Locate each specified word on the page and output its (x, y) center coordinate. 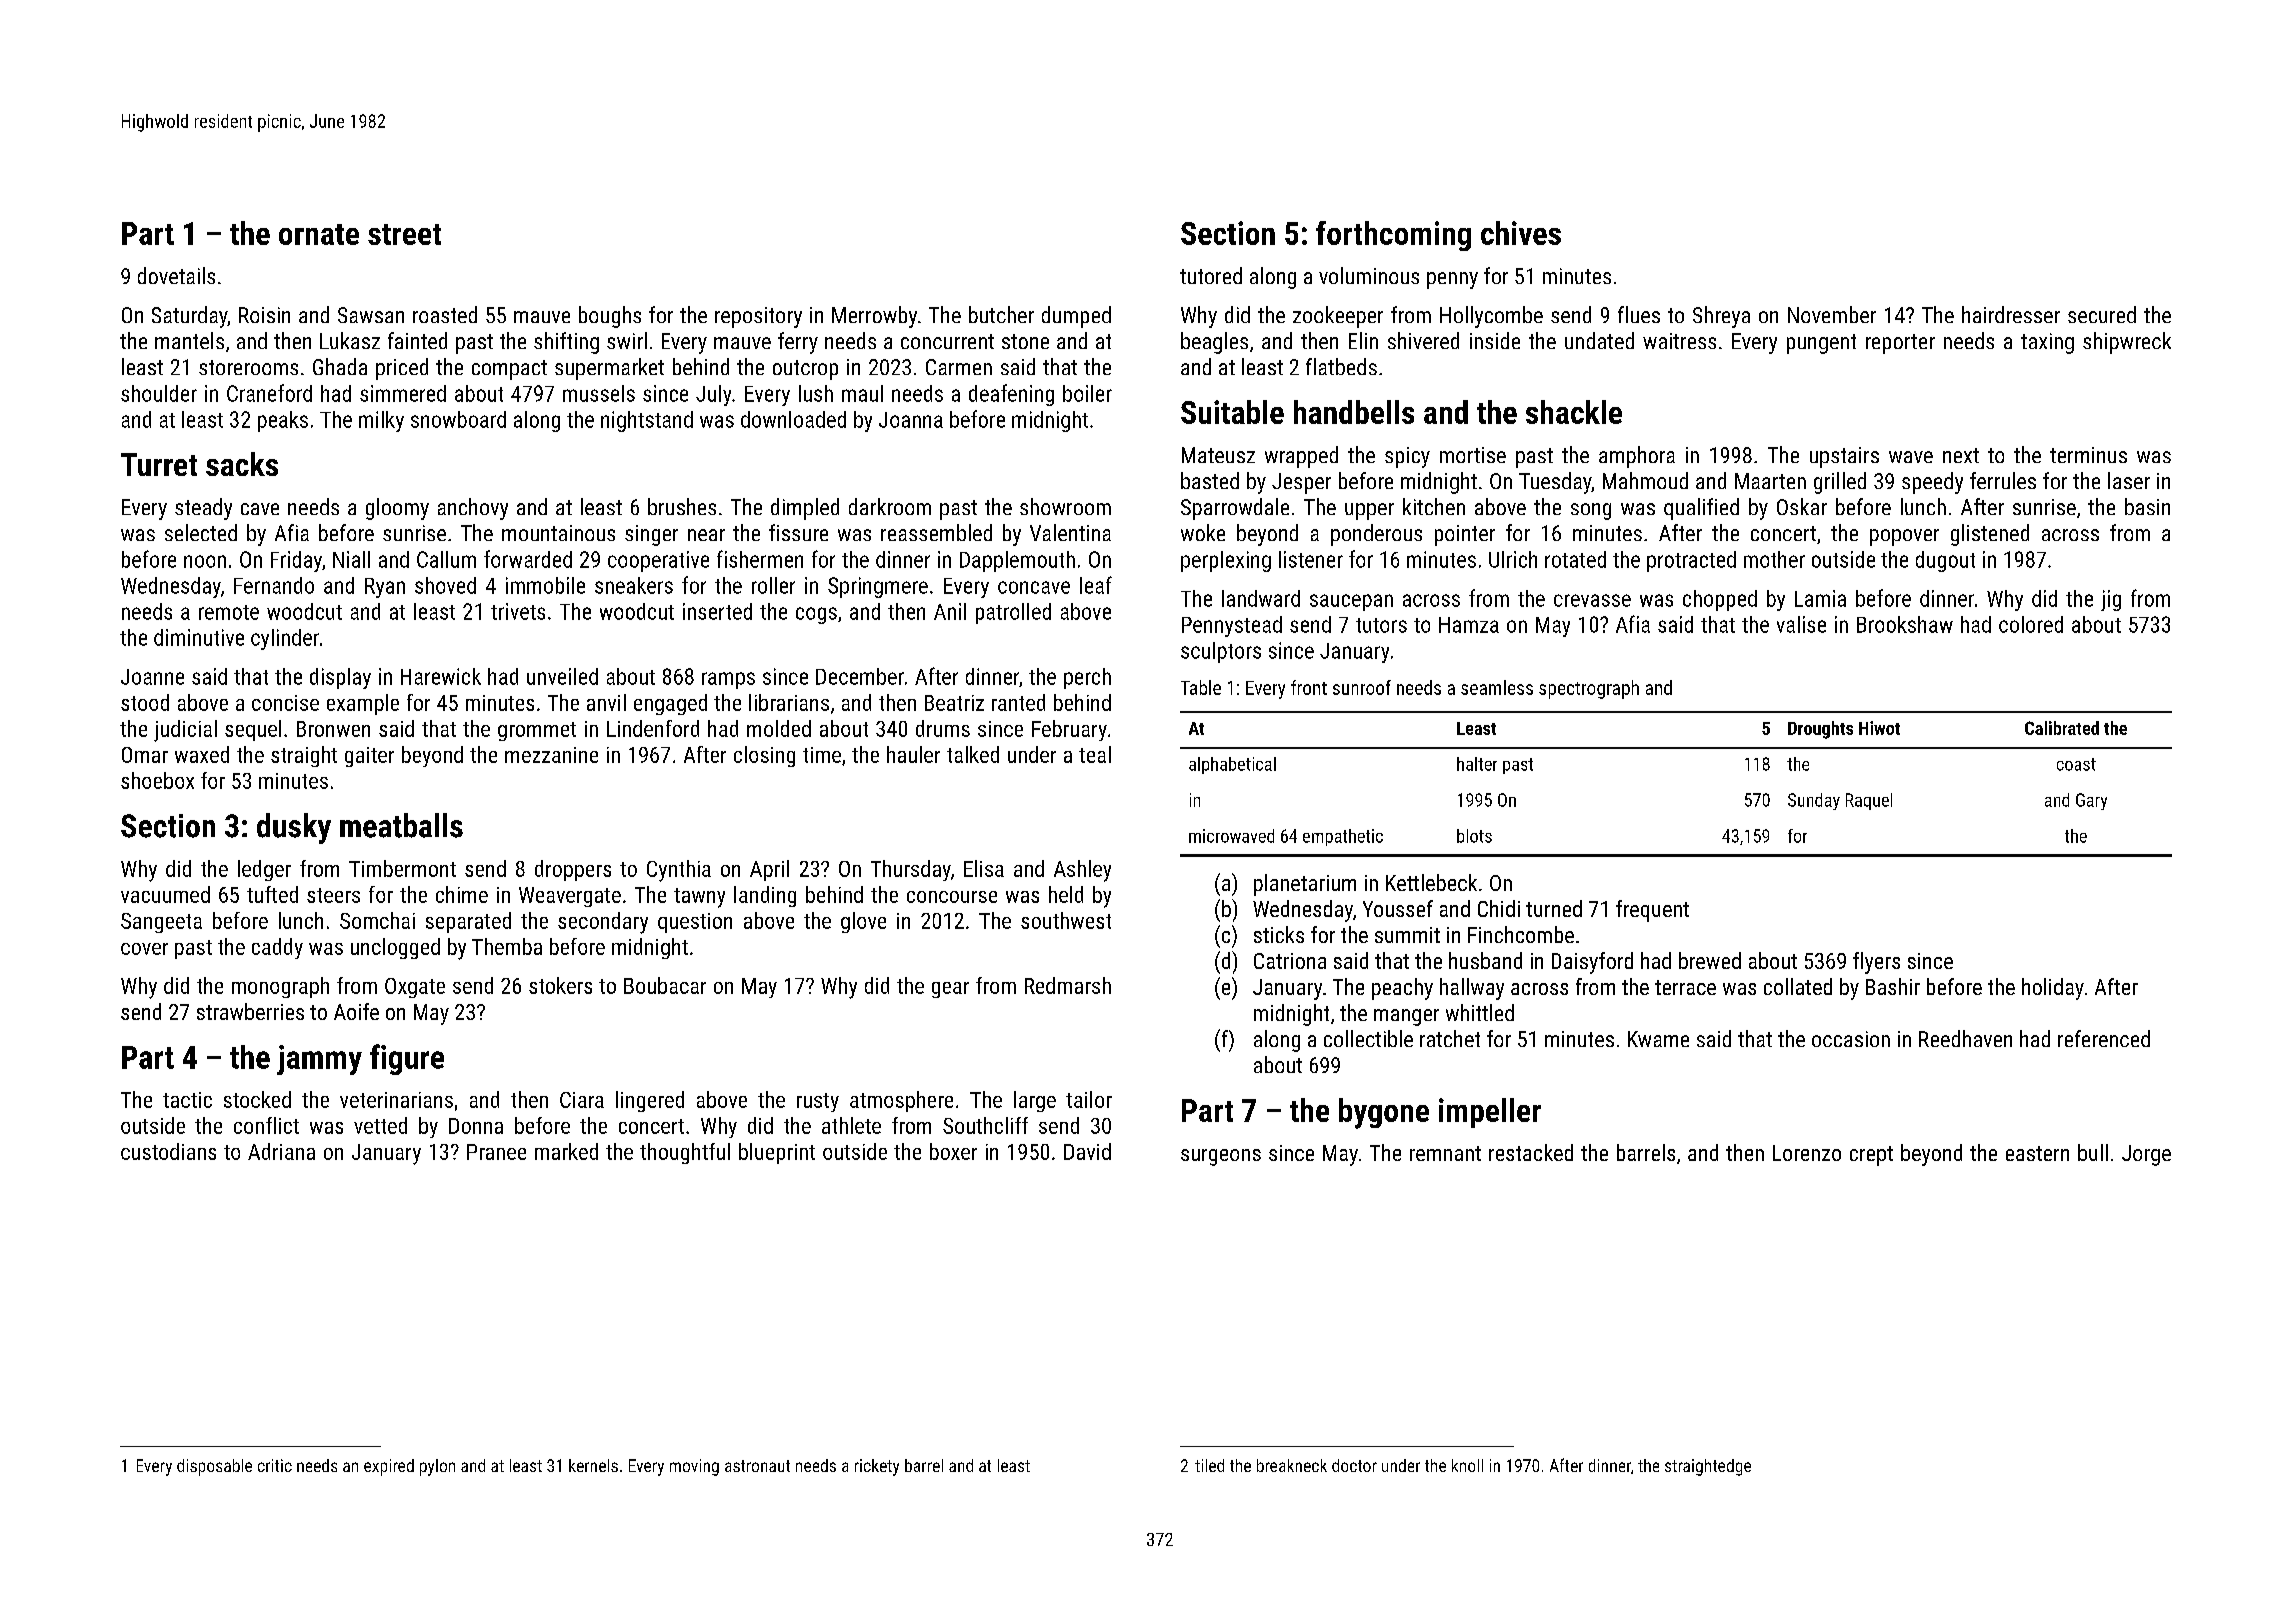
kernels (593, 1465)
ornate (319, 234)
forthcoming (1393, 236)
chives (1521, 233)
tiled (1209, 1465)
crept (1871, 1156)
